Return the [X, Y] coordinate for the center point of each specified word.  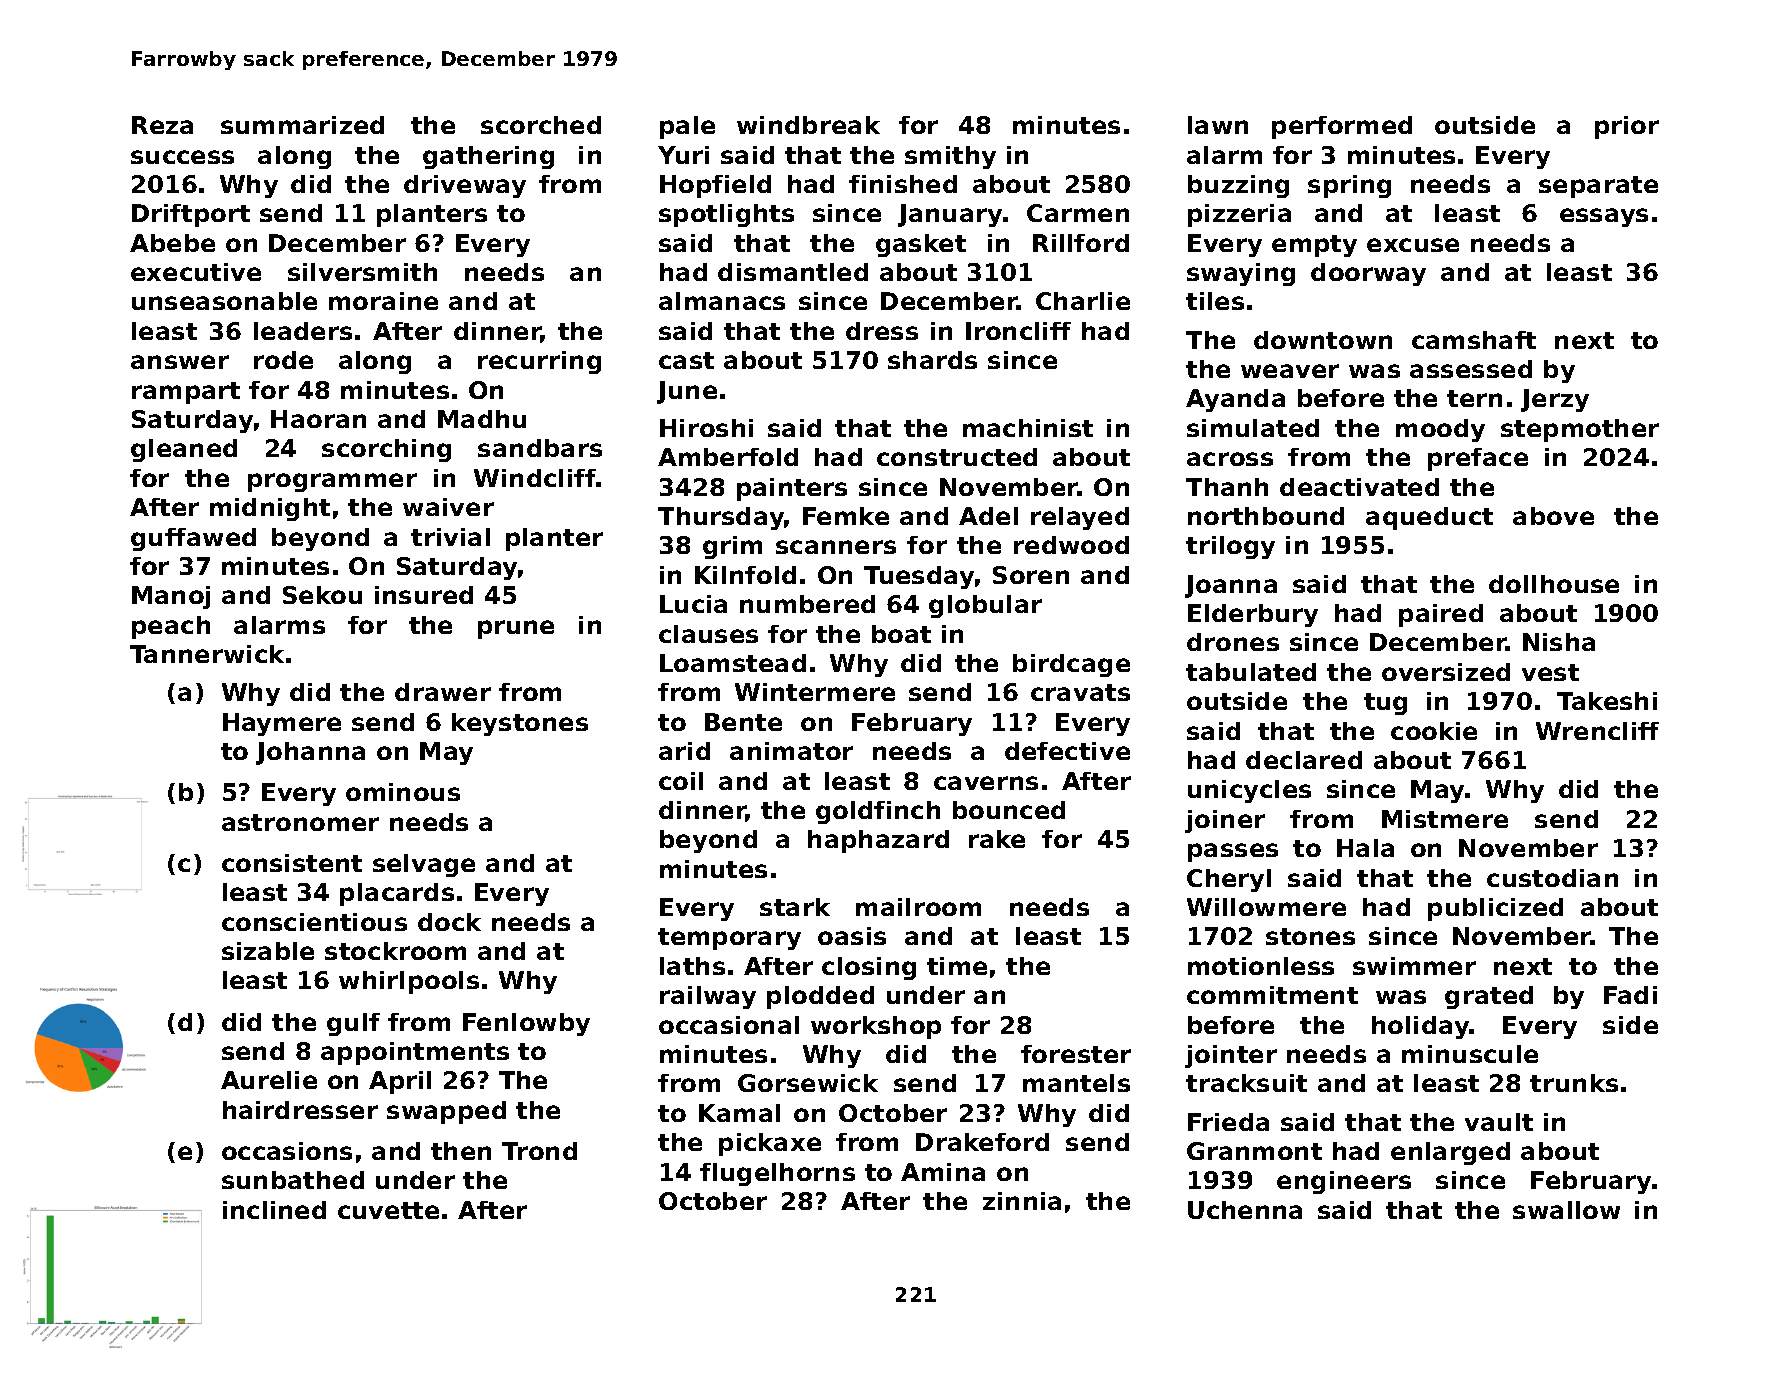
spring [1349, 186]
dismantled [793, 272]
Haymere [282, 724]
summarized [302, 125]
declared [1304, 760]
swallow [1566, 1210]
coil [681, 781]
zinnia [1022, 1201]
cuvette [388, 1210]
